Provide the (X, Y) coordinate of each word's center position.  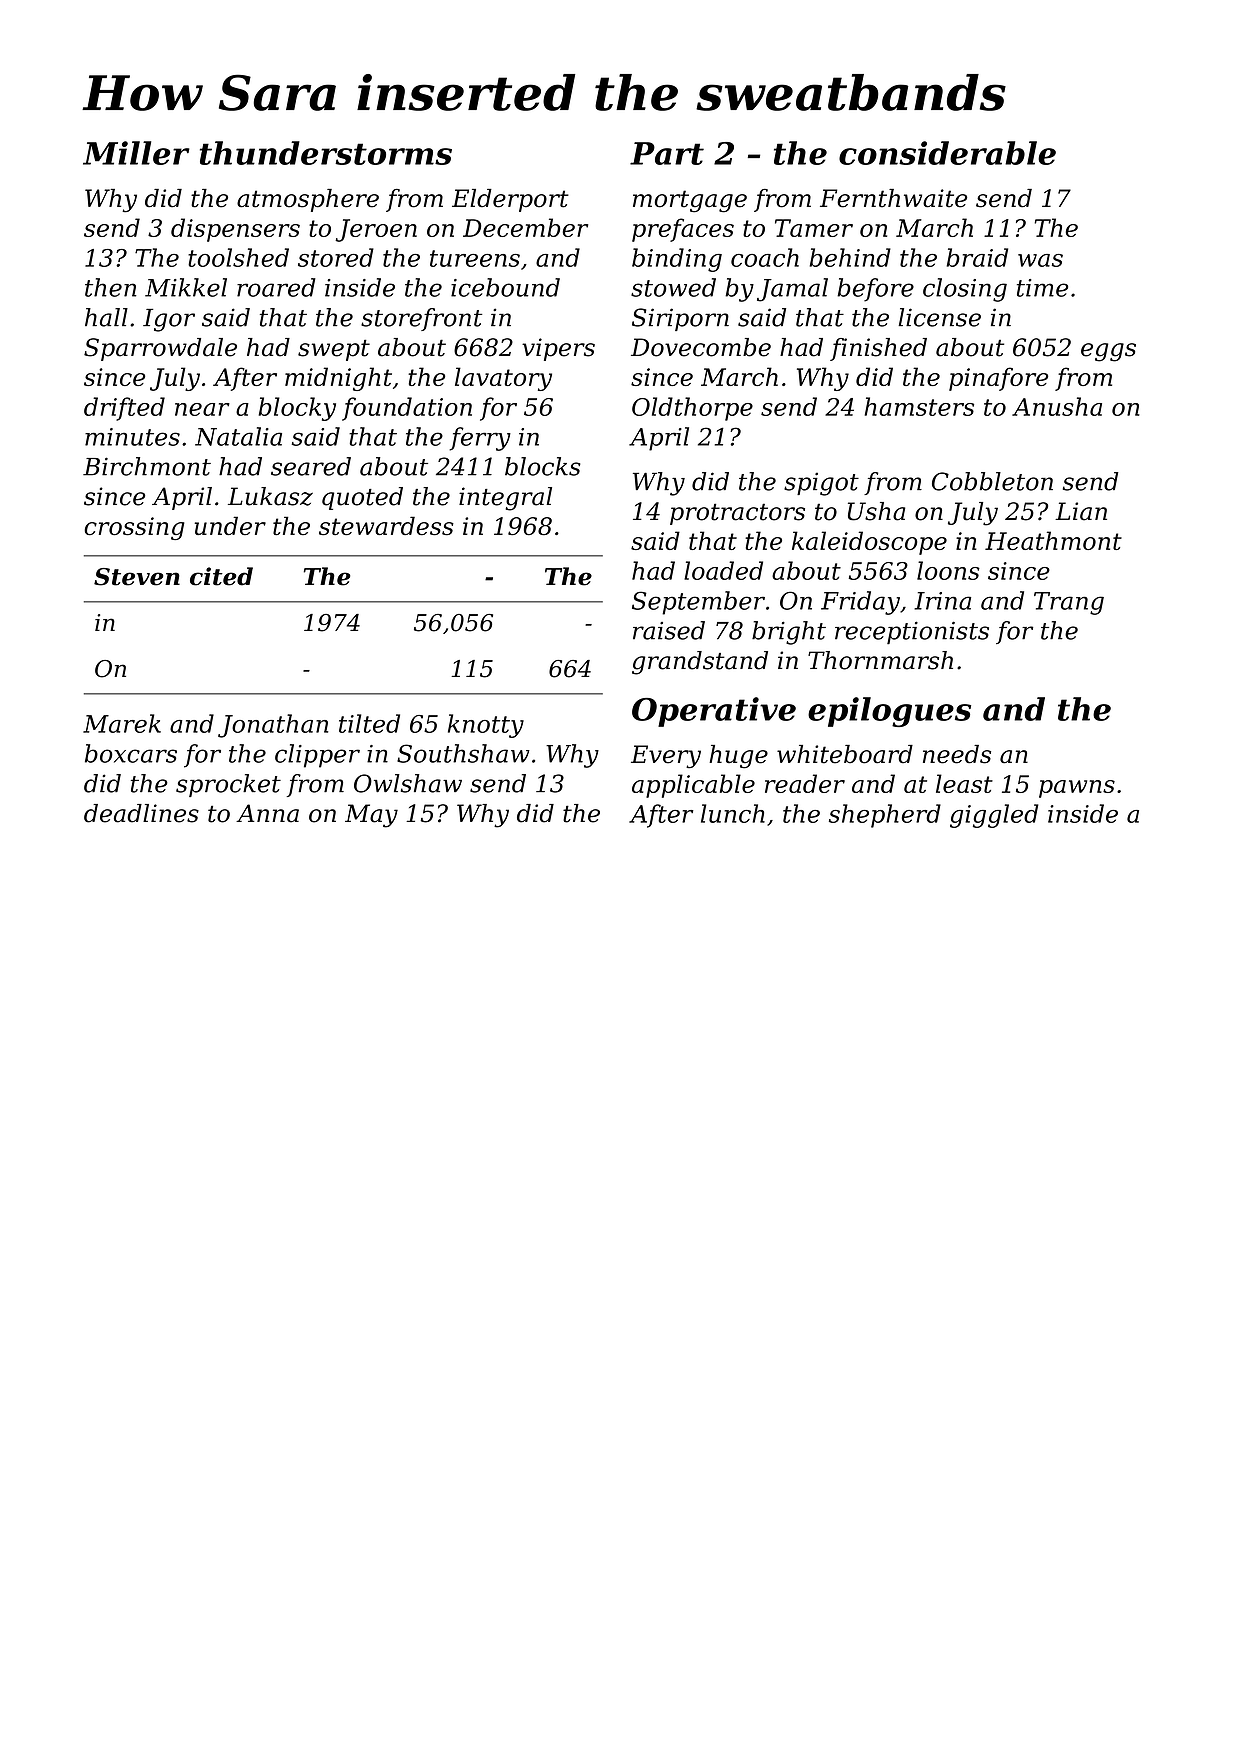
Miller (136, 153)
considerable (947, 153)
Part (667, 153)
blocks (543, 466)
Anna (267, 813)
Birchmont (147, 466)
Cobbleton (992, 481)
